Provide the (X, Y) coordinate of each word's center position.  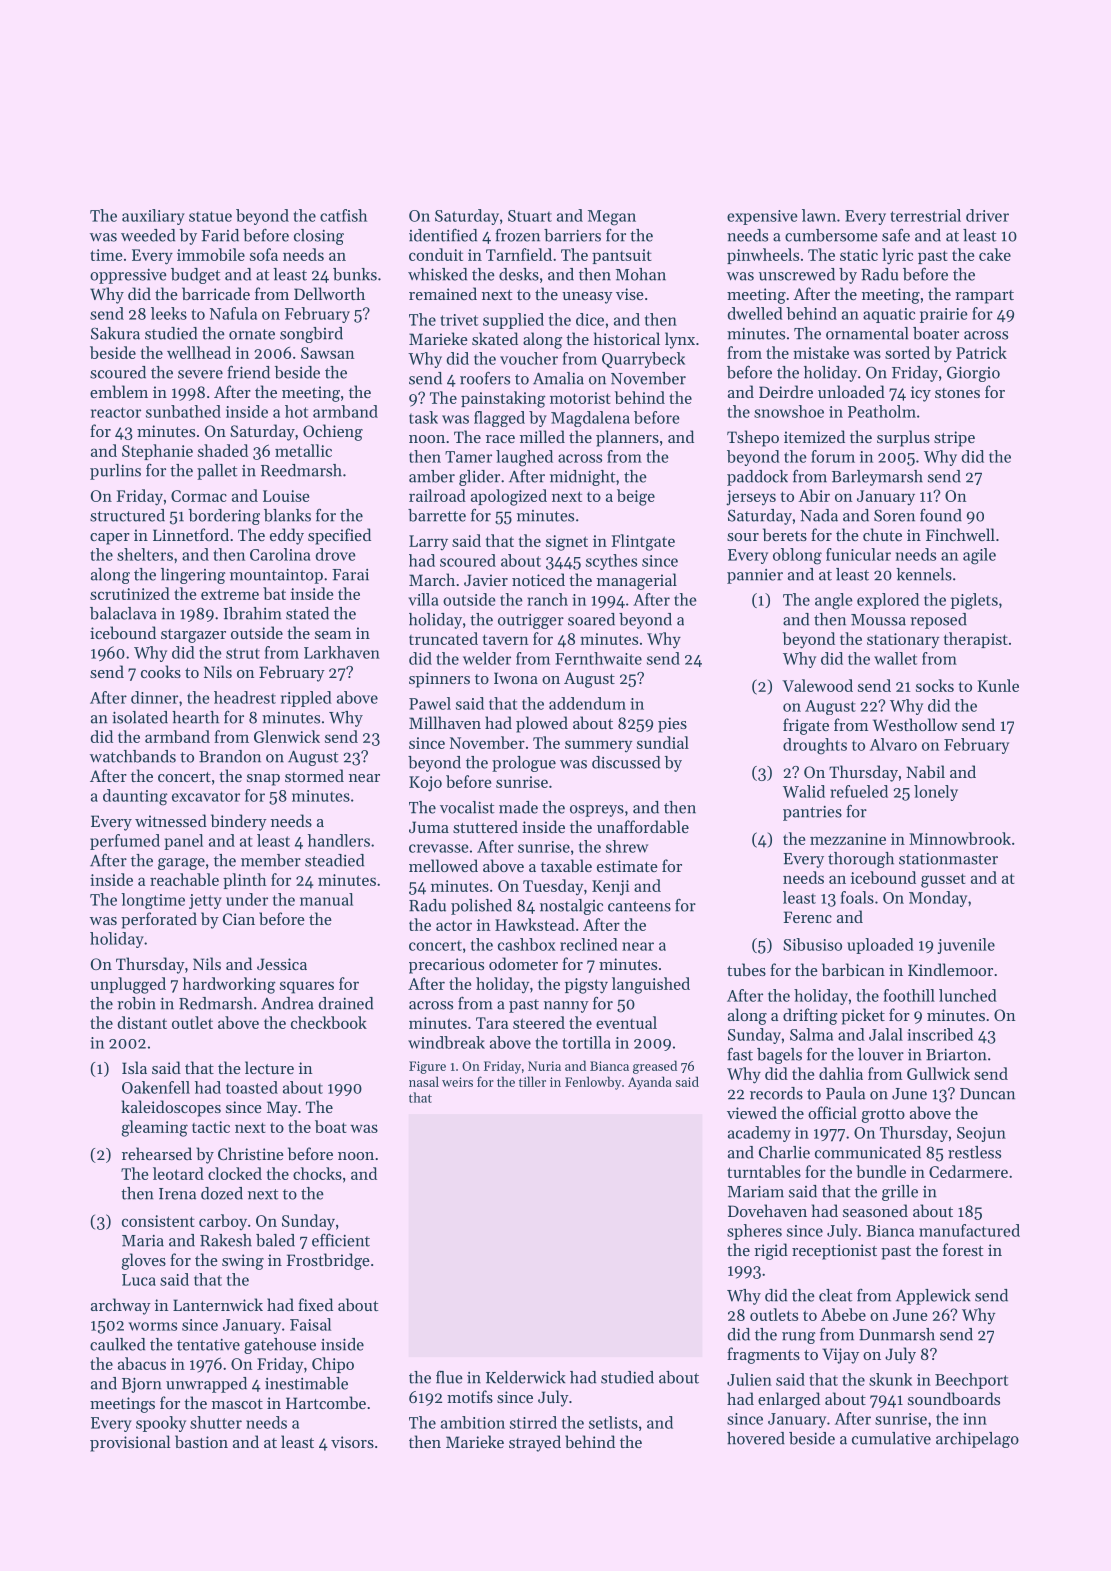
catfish (343, 215)
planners (627, 438)
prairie (944, 315)
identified (443, 235)
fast (740, 1054)
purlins (115, 472)
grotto (883, 1116)
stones (957, 393)
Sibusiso (812, 944)
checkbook (329, 1022)
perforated (159, 920)
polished (481, 907)
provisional (130, 1443)
